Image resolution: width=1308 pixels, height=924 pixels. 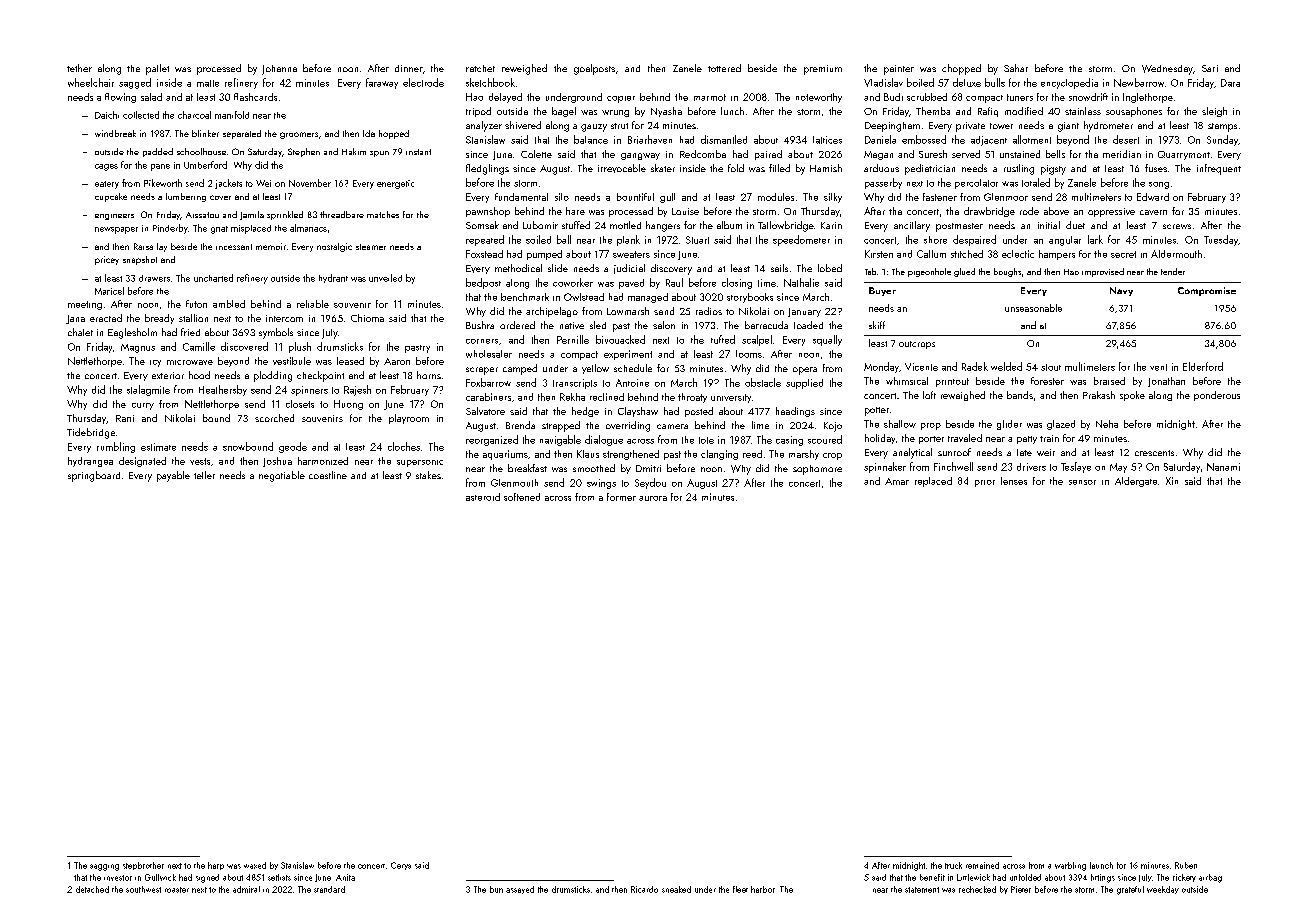 What do you see at coordinates (877, 411) in the screenshot?
I see `potter` at bounding box center [877, 411].
